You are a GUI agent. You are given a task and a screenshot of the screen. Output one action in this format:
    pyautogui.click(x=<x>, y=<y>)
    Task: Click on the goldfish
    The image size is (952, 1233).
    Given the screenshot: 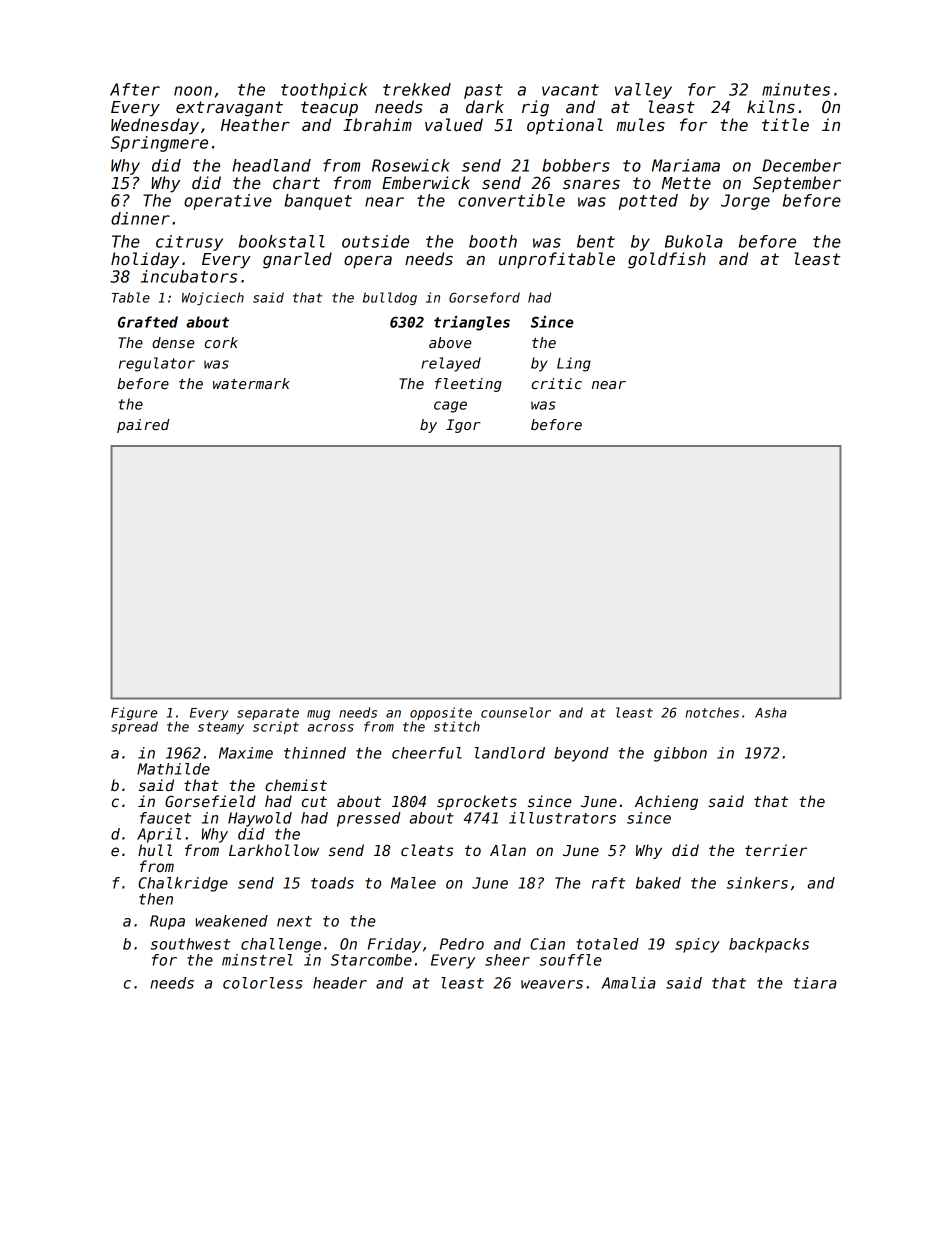 What is the action you would take?
    pyautogui.click(x=667, y=260)
